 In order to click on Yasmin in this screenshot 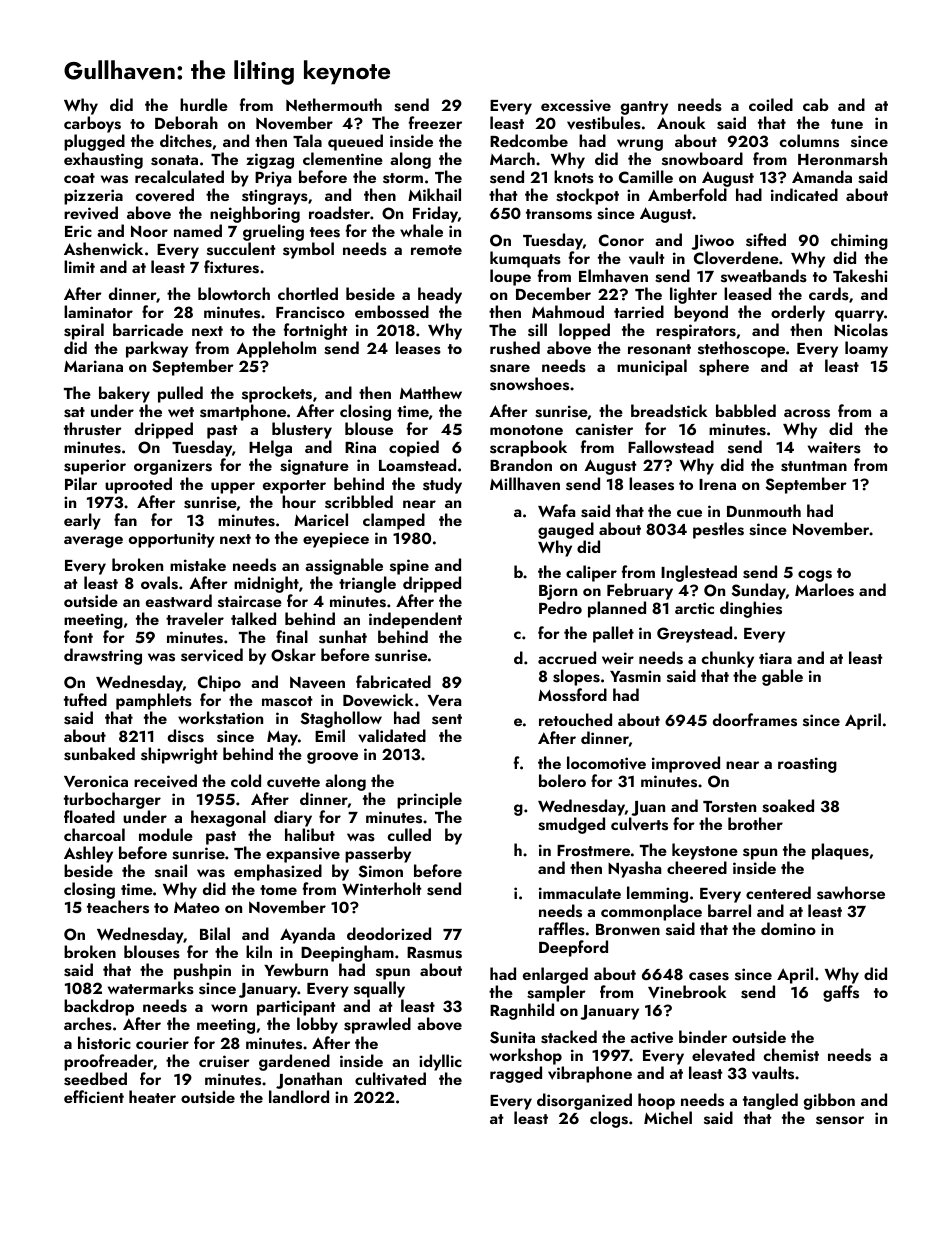, I will do `click(635, 676)`.
